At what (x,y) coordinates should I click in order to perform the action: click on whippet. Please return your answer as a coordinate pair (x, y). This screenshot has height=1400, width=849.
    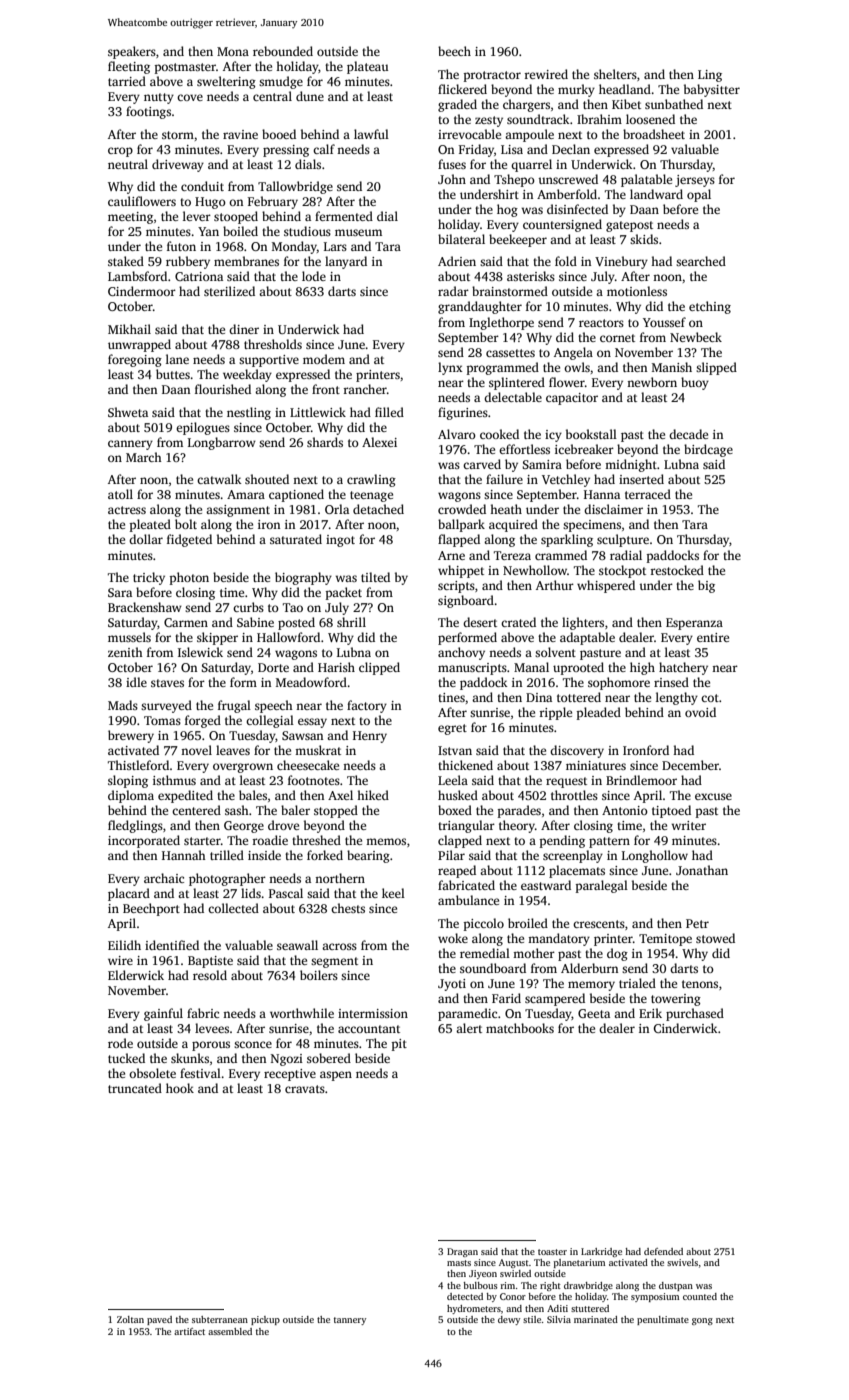
    Looking at the image, I should click on (461, 571).
